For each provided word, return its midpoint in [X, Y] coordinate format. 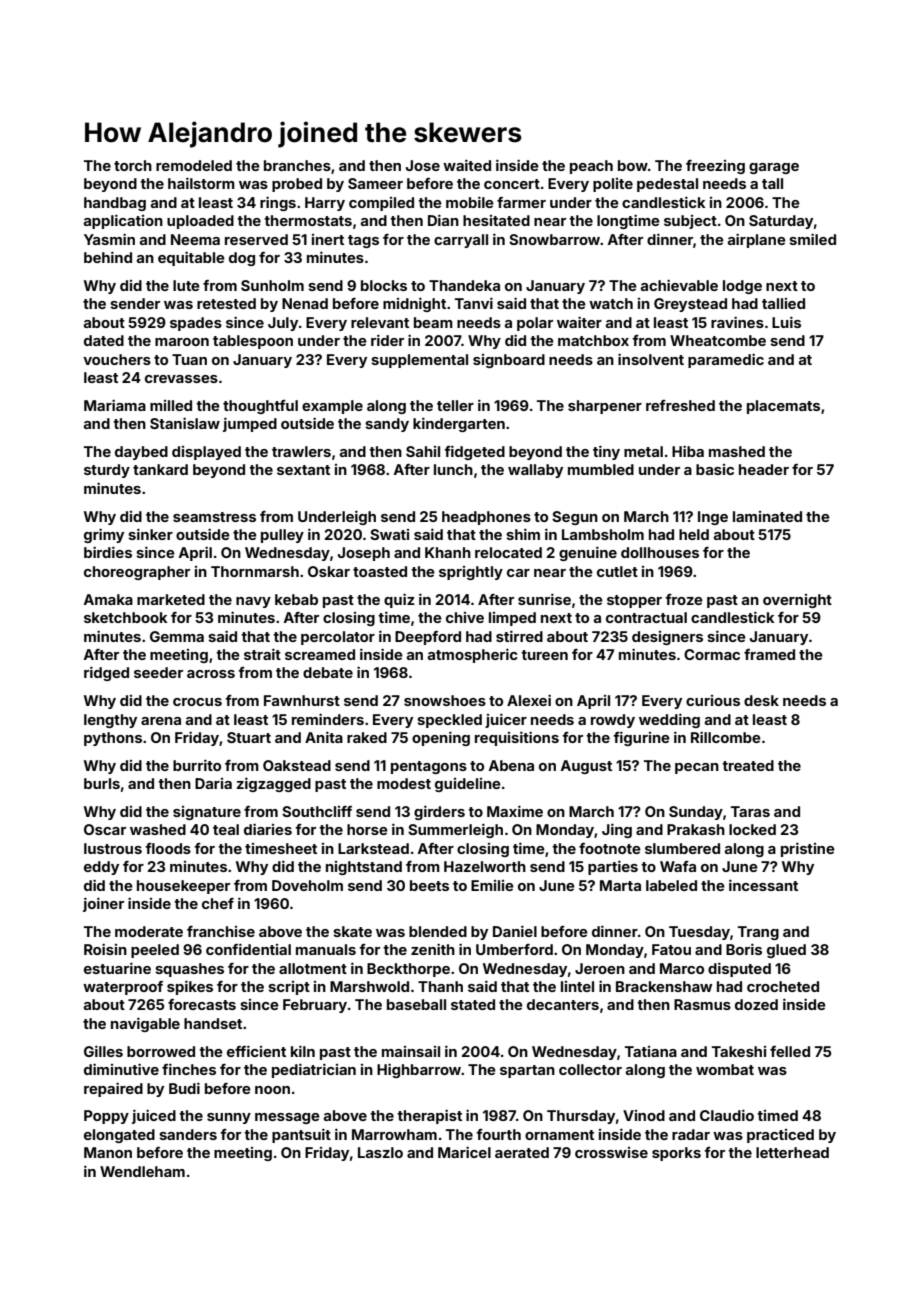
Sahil [423, 451]
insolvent [651, 359]
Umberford [514, 949]
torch [133, 165]
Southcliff [317, 811]
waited [467, 165]
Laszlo [380, 1152]
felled [790, 1051]
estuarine [117, 968]
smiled [812, 239]
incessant [763, 885]
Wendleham [142, 1171]
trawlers [301, 451]
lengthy [110, 721]
